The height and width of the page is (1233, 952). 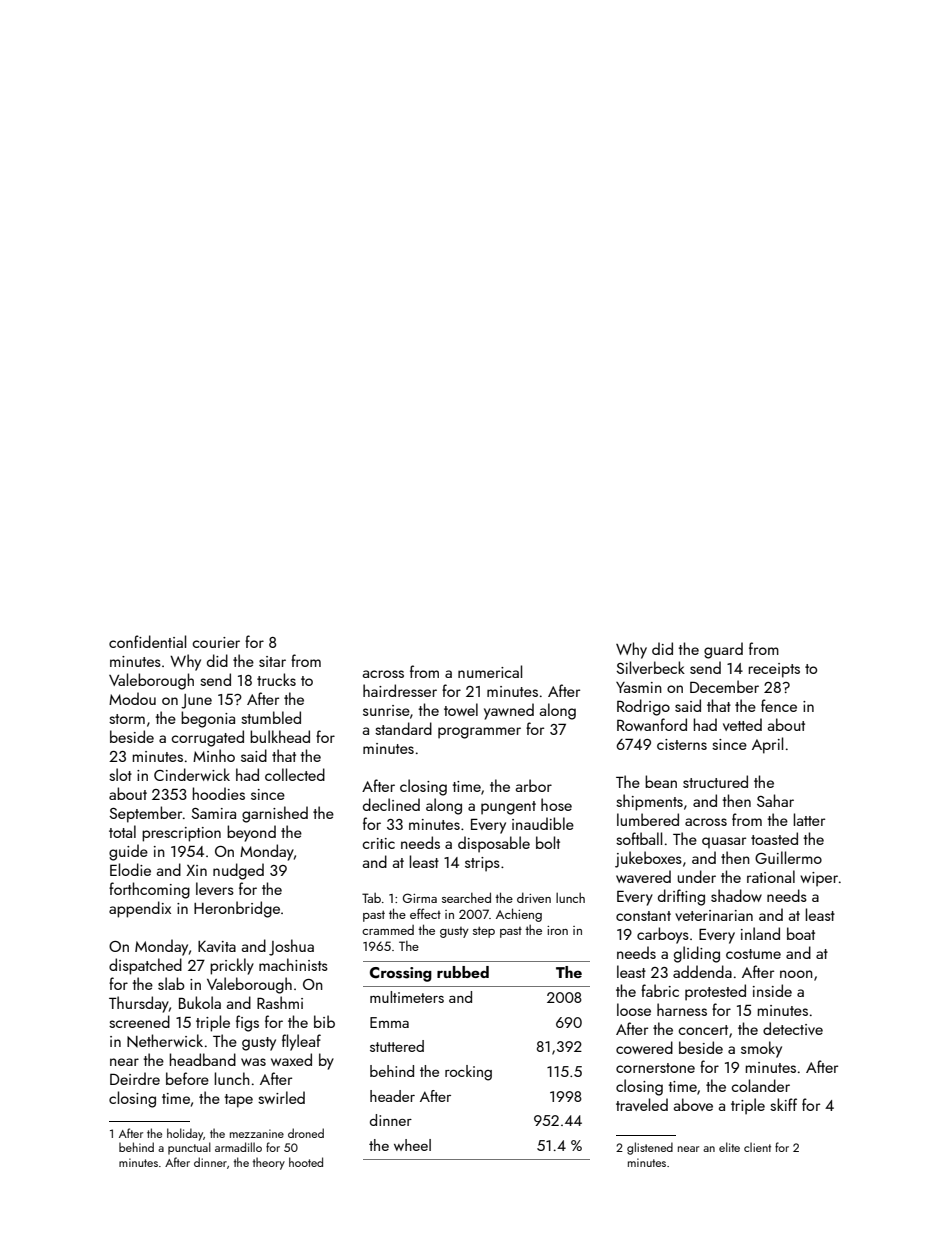 I want to click on June, so click(x=196, y=701).
